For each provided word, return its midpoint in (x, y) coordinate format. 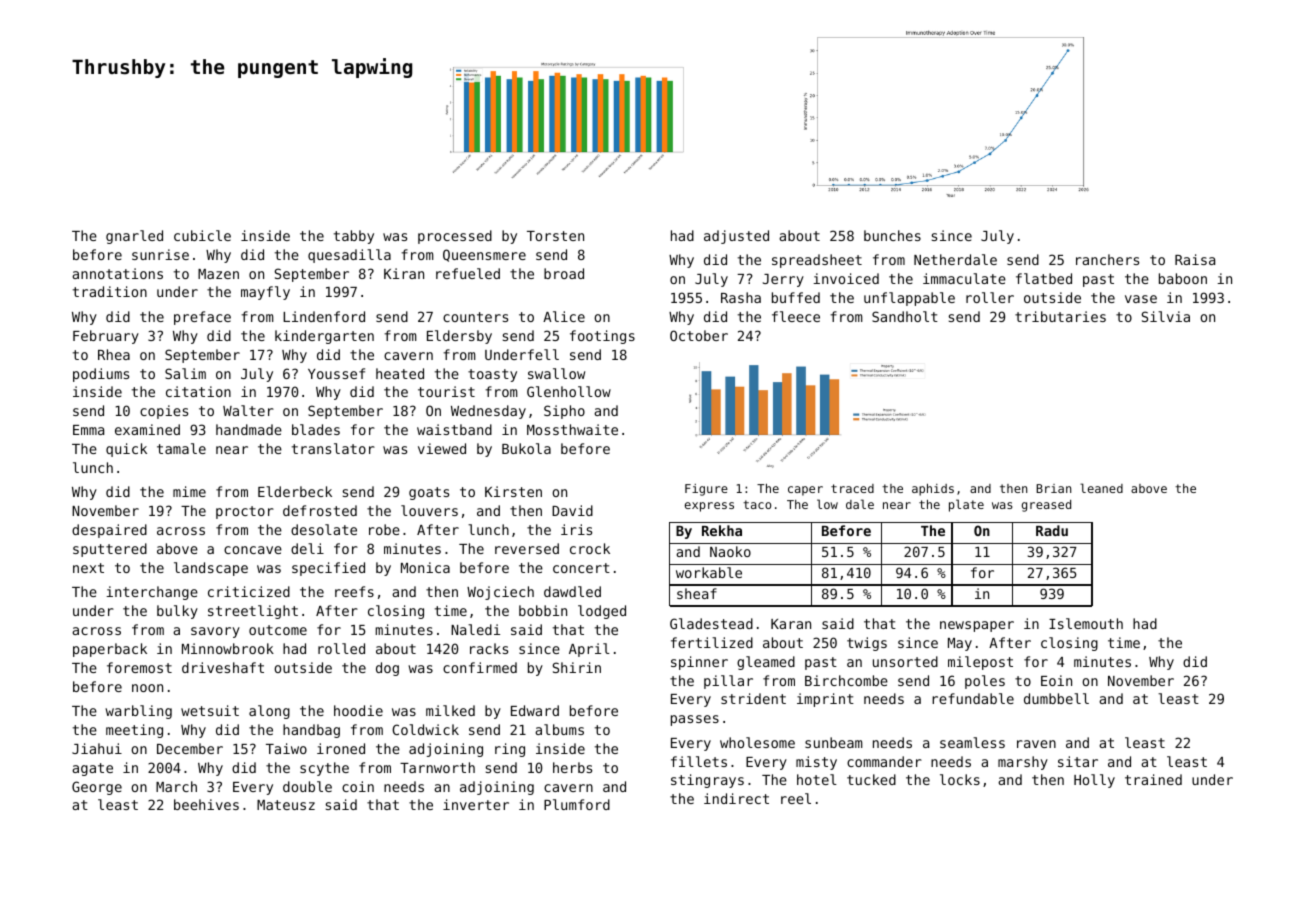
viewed (442, 448)
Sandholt (905, 316)
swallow (556, 373)
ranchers (1107, 259)
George (97, 788)
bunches (892, 235)
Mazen (218, 274)
